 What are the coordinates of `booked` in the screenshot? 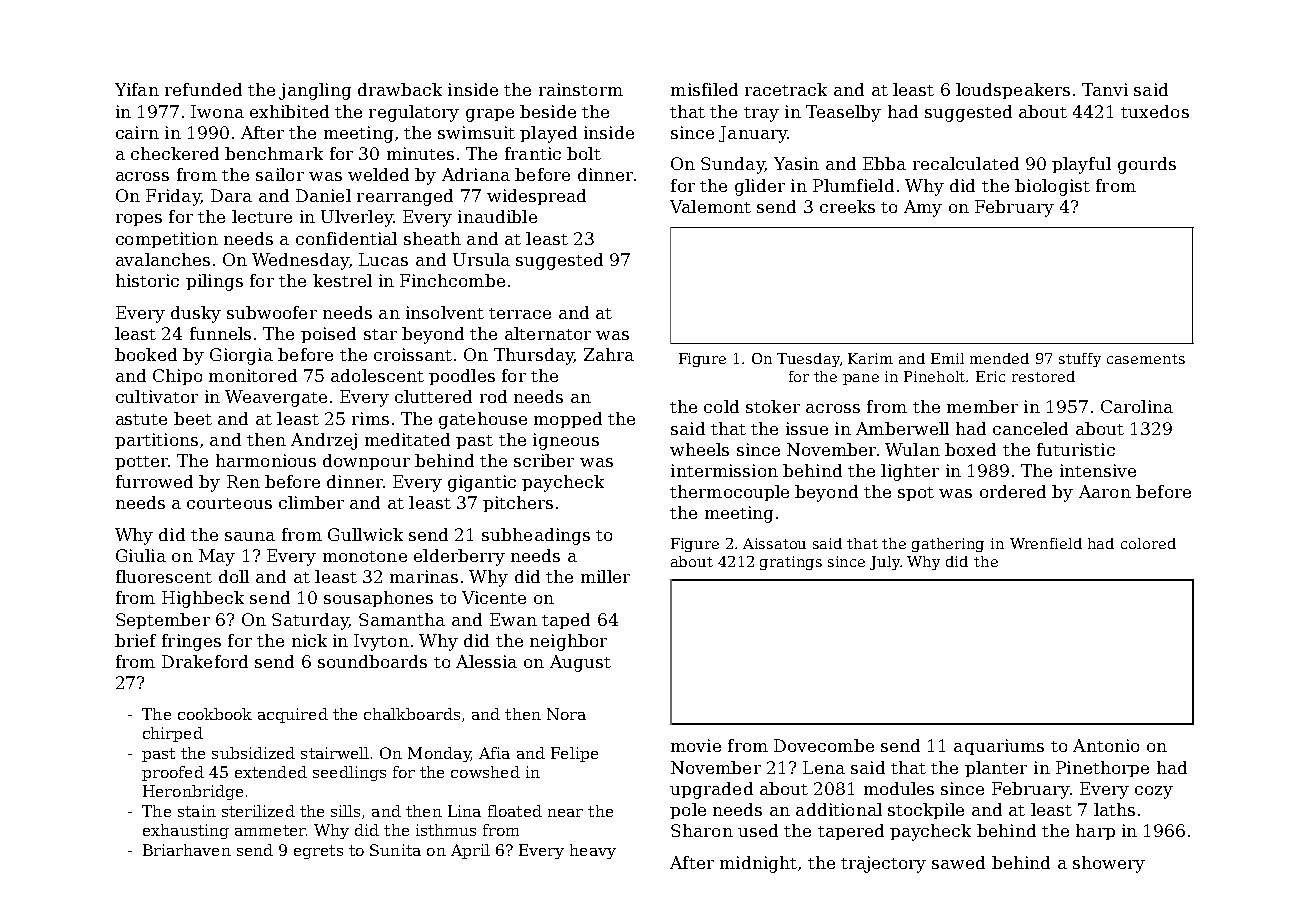 It's located at (146, 354).
